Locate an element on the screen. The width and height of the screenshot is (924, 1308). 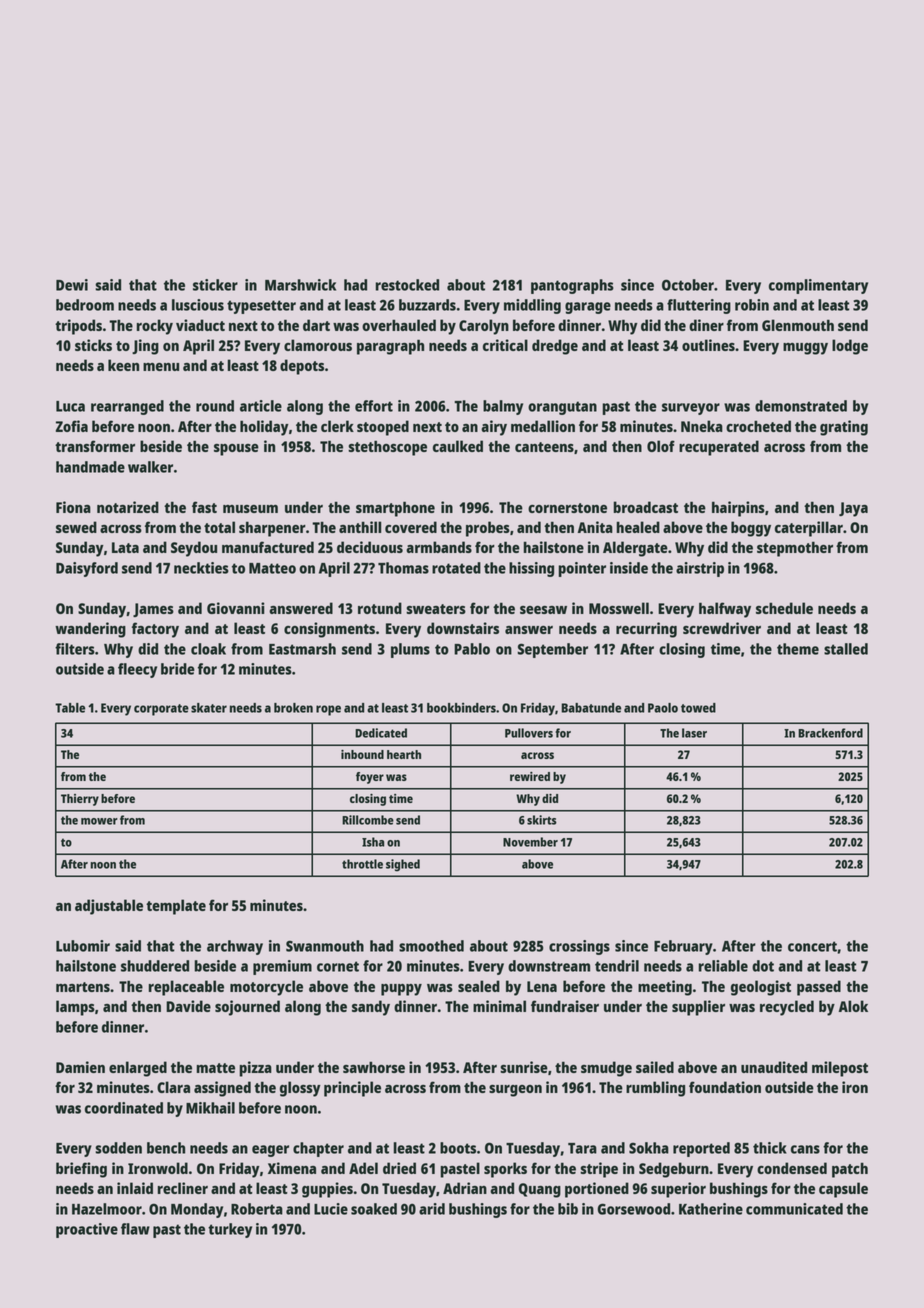
Paolo is located at coordinates (663, 708).
